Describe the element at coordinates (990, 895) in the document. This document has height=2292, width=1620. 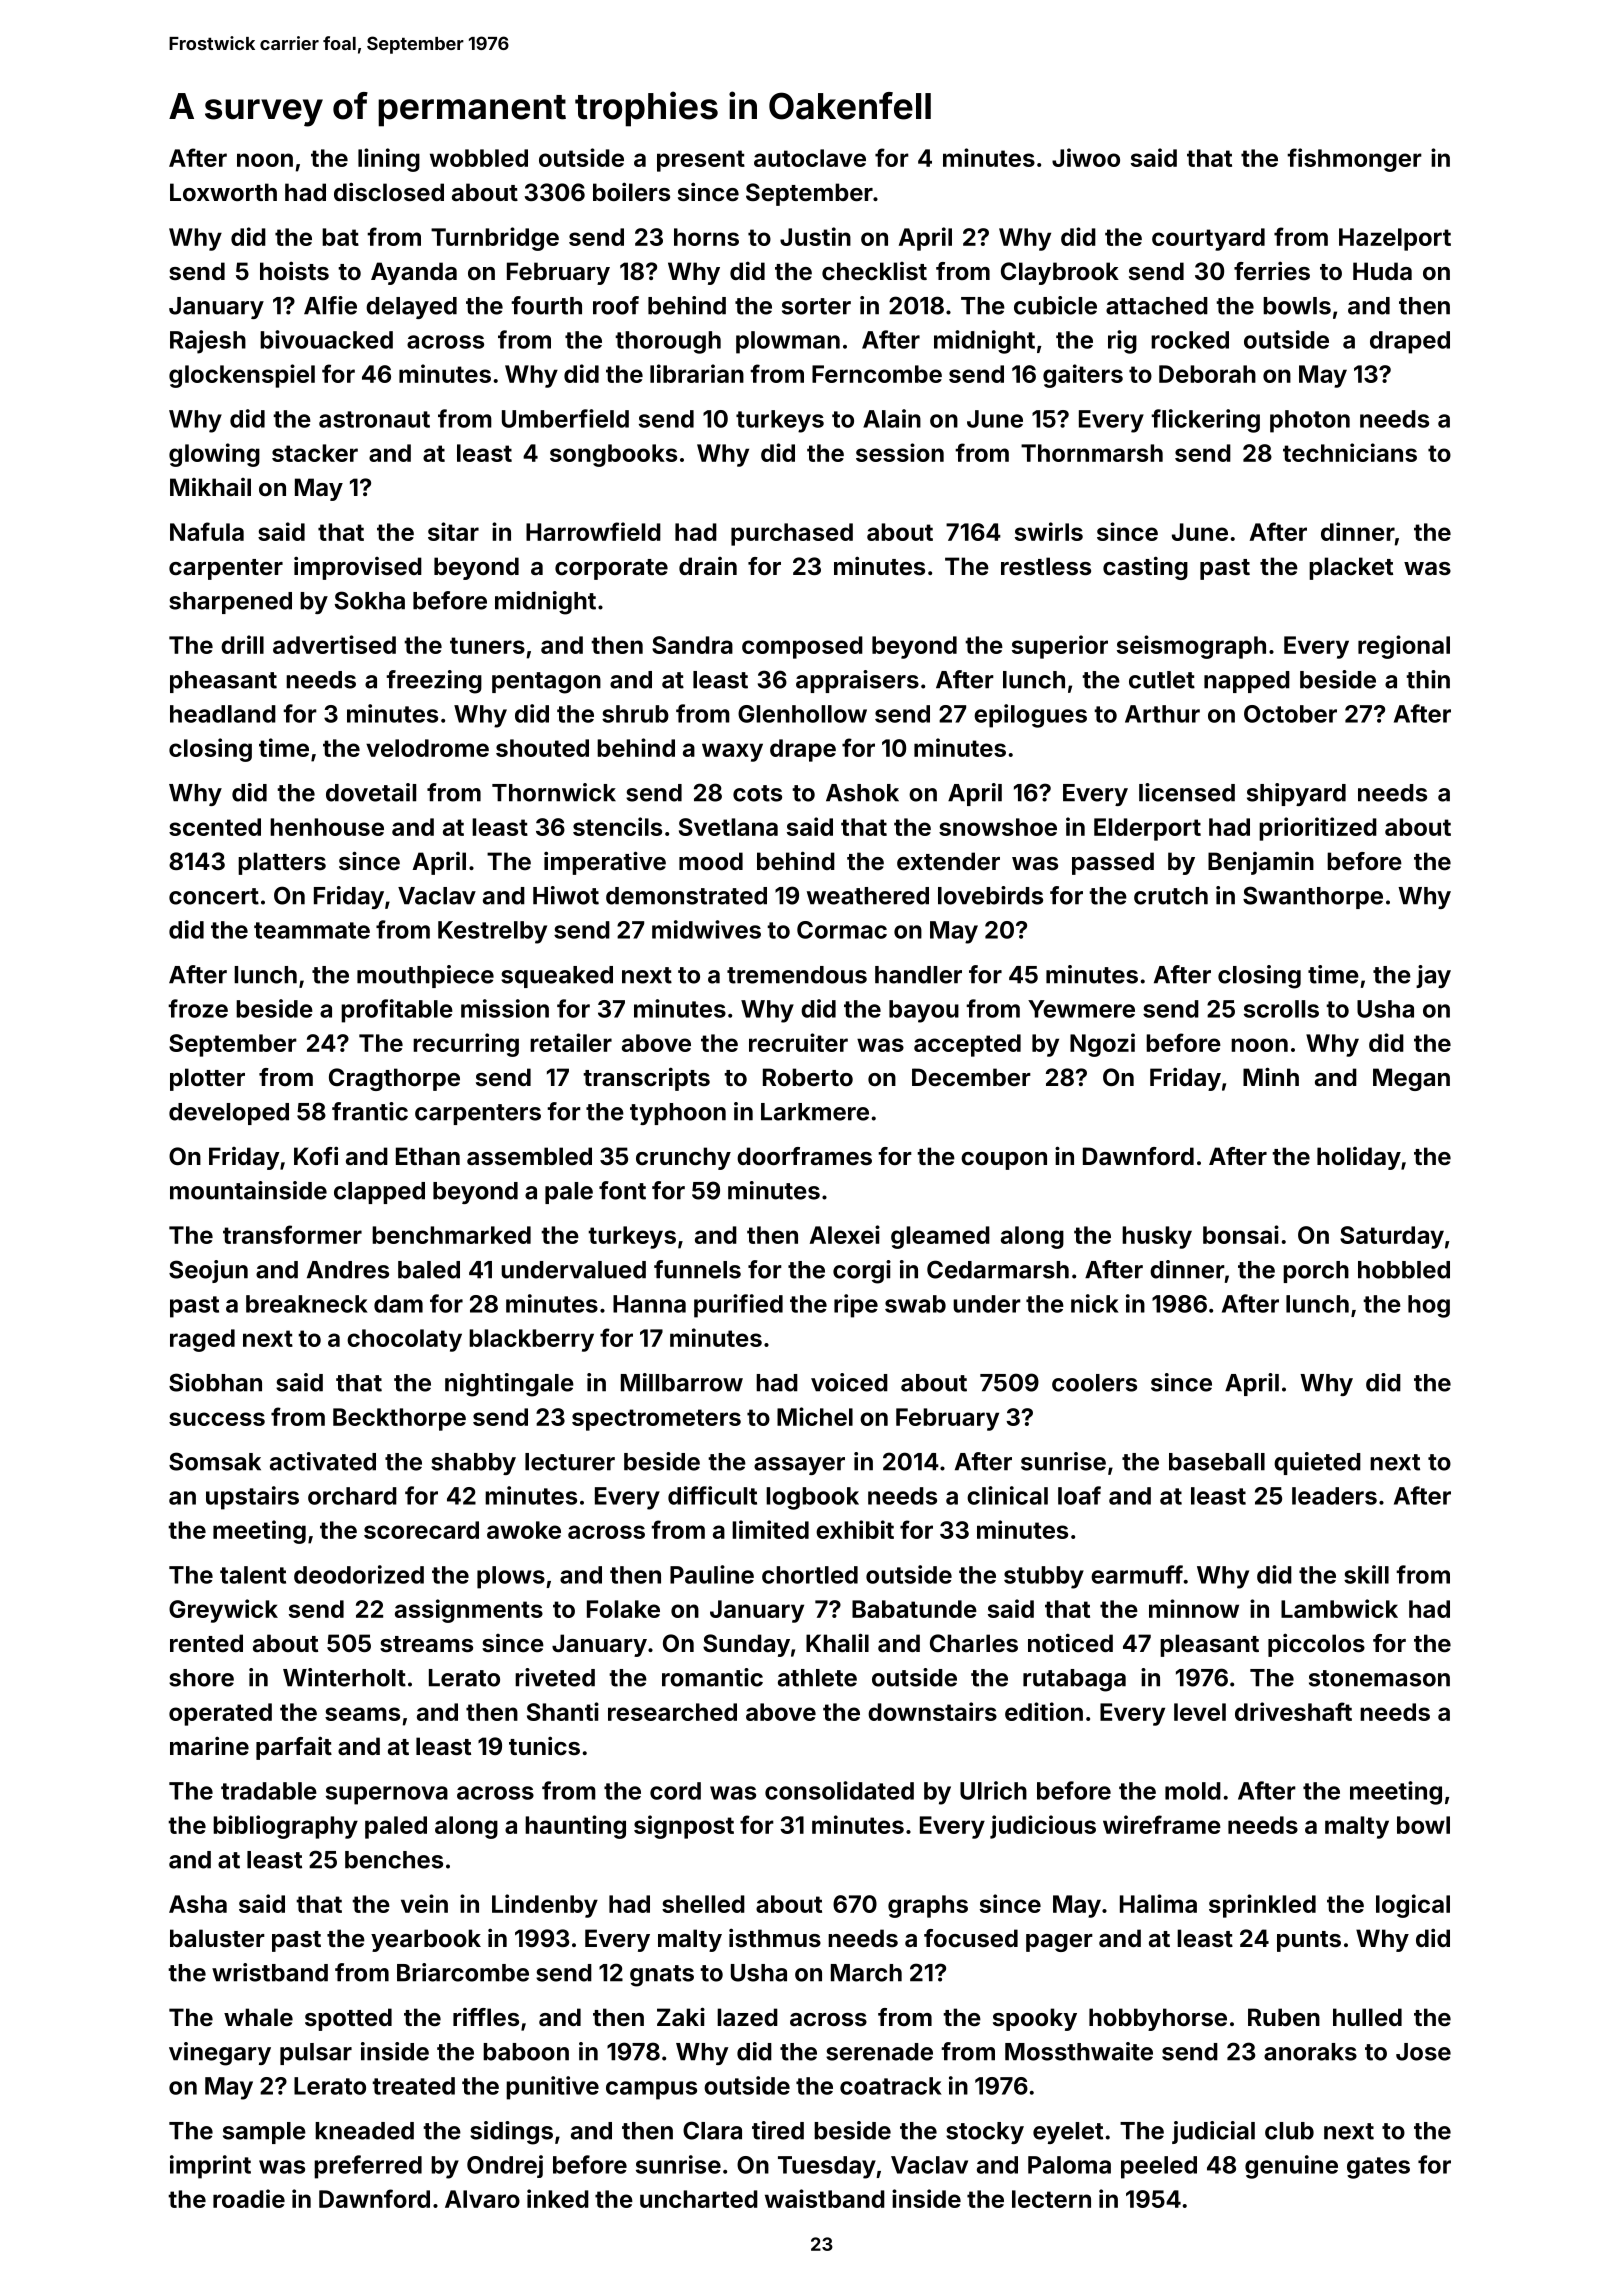
I see `lovebirds` at that location.
